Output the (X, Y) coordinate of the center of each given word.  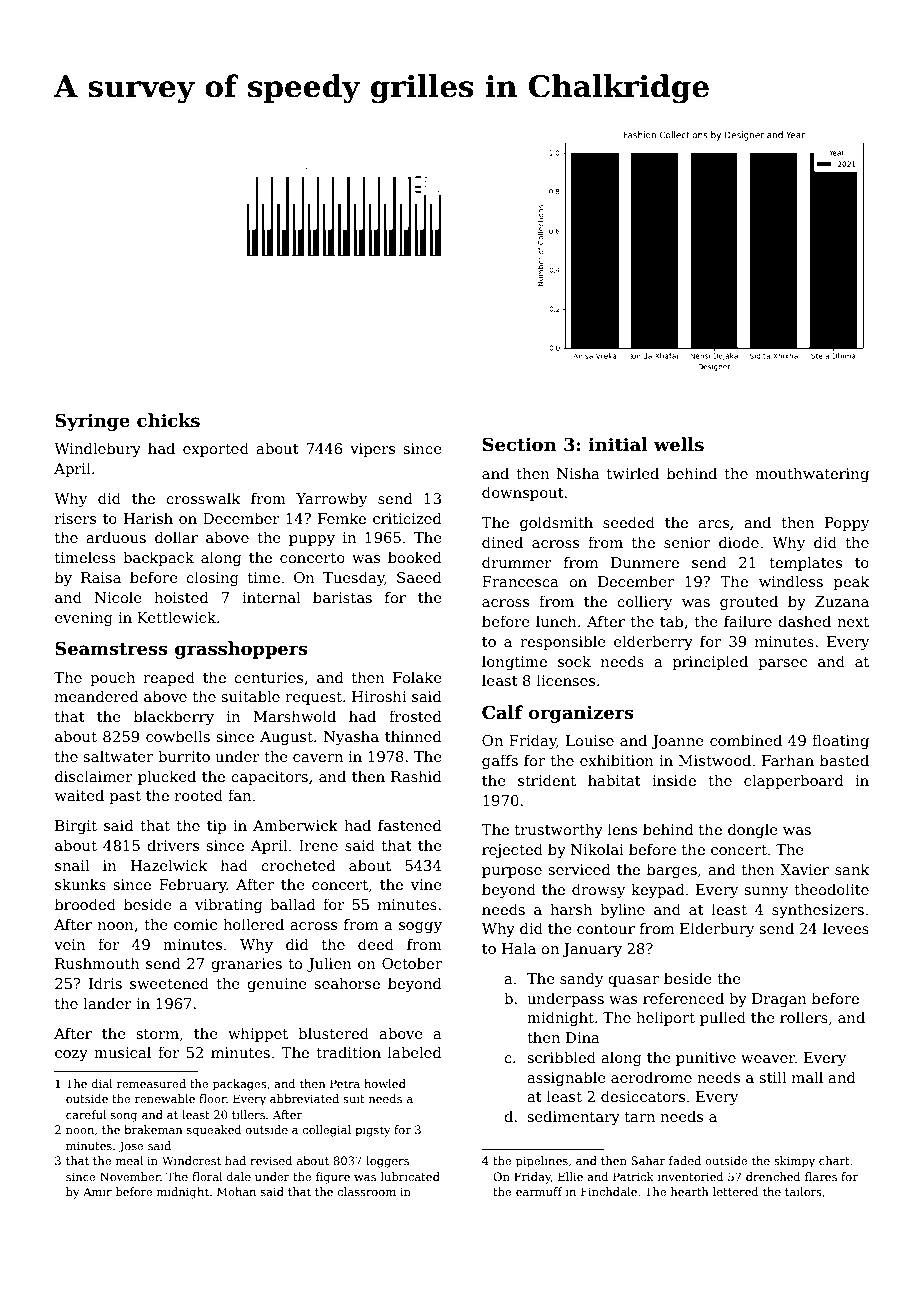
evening (84, 619)
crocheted (298, 865)
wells (679, 444)
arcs (713, 524)
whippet (258, 1034)
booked (415, 557)
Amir (97, 1191)
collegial (327, 1131)
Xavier (805, 869)
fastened (410, 825)
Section (520, 444)
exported (216, 449)
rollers (804, 1017)
